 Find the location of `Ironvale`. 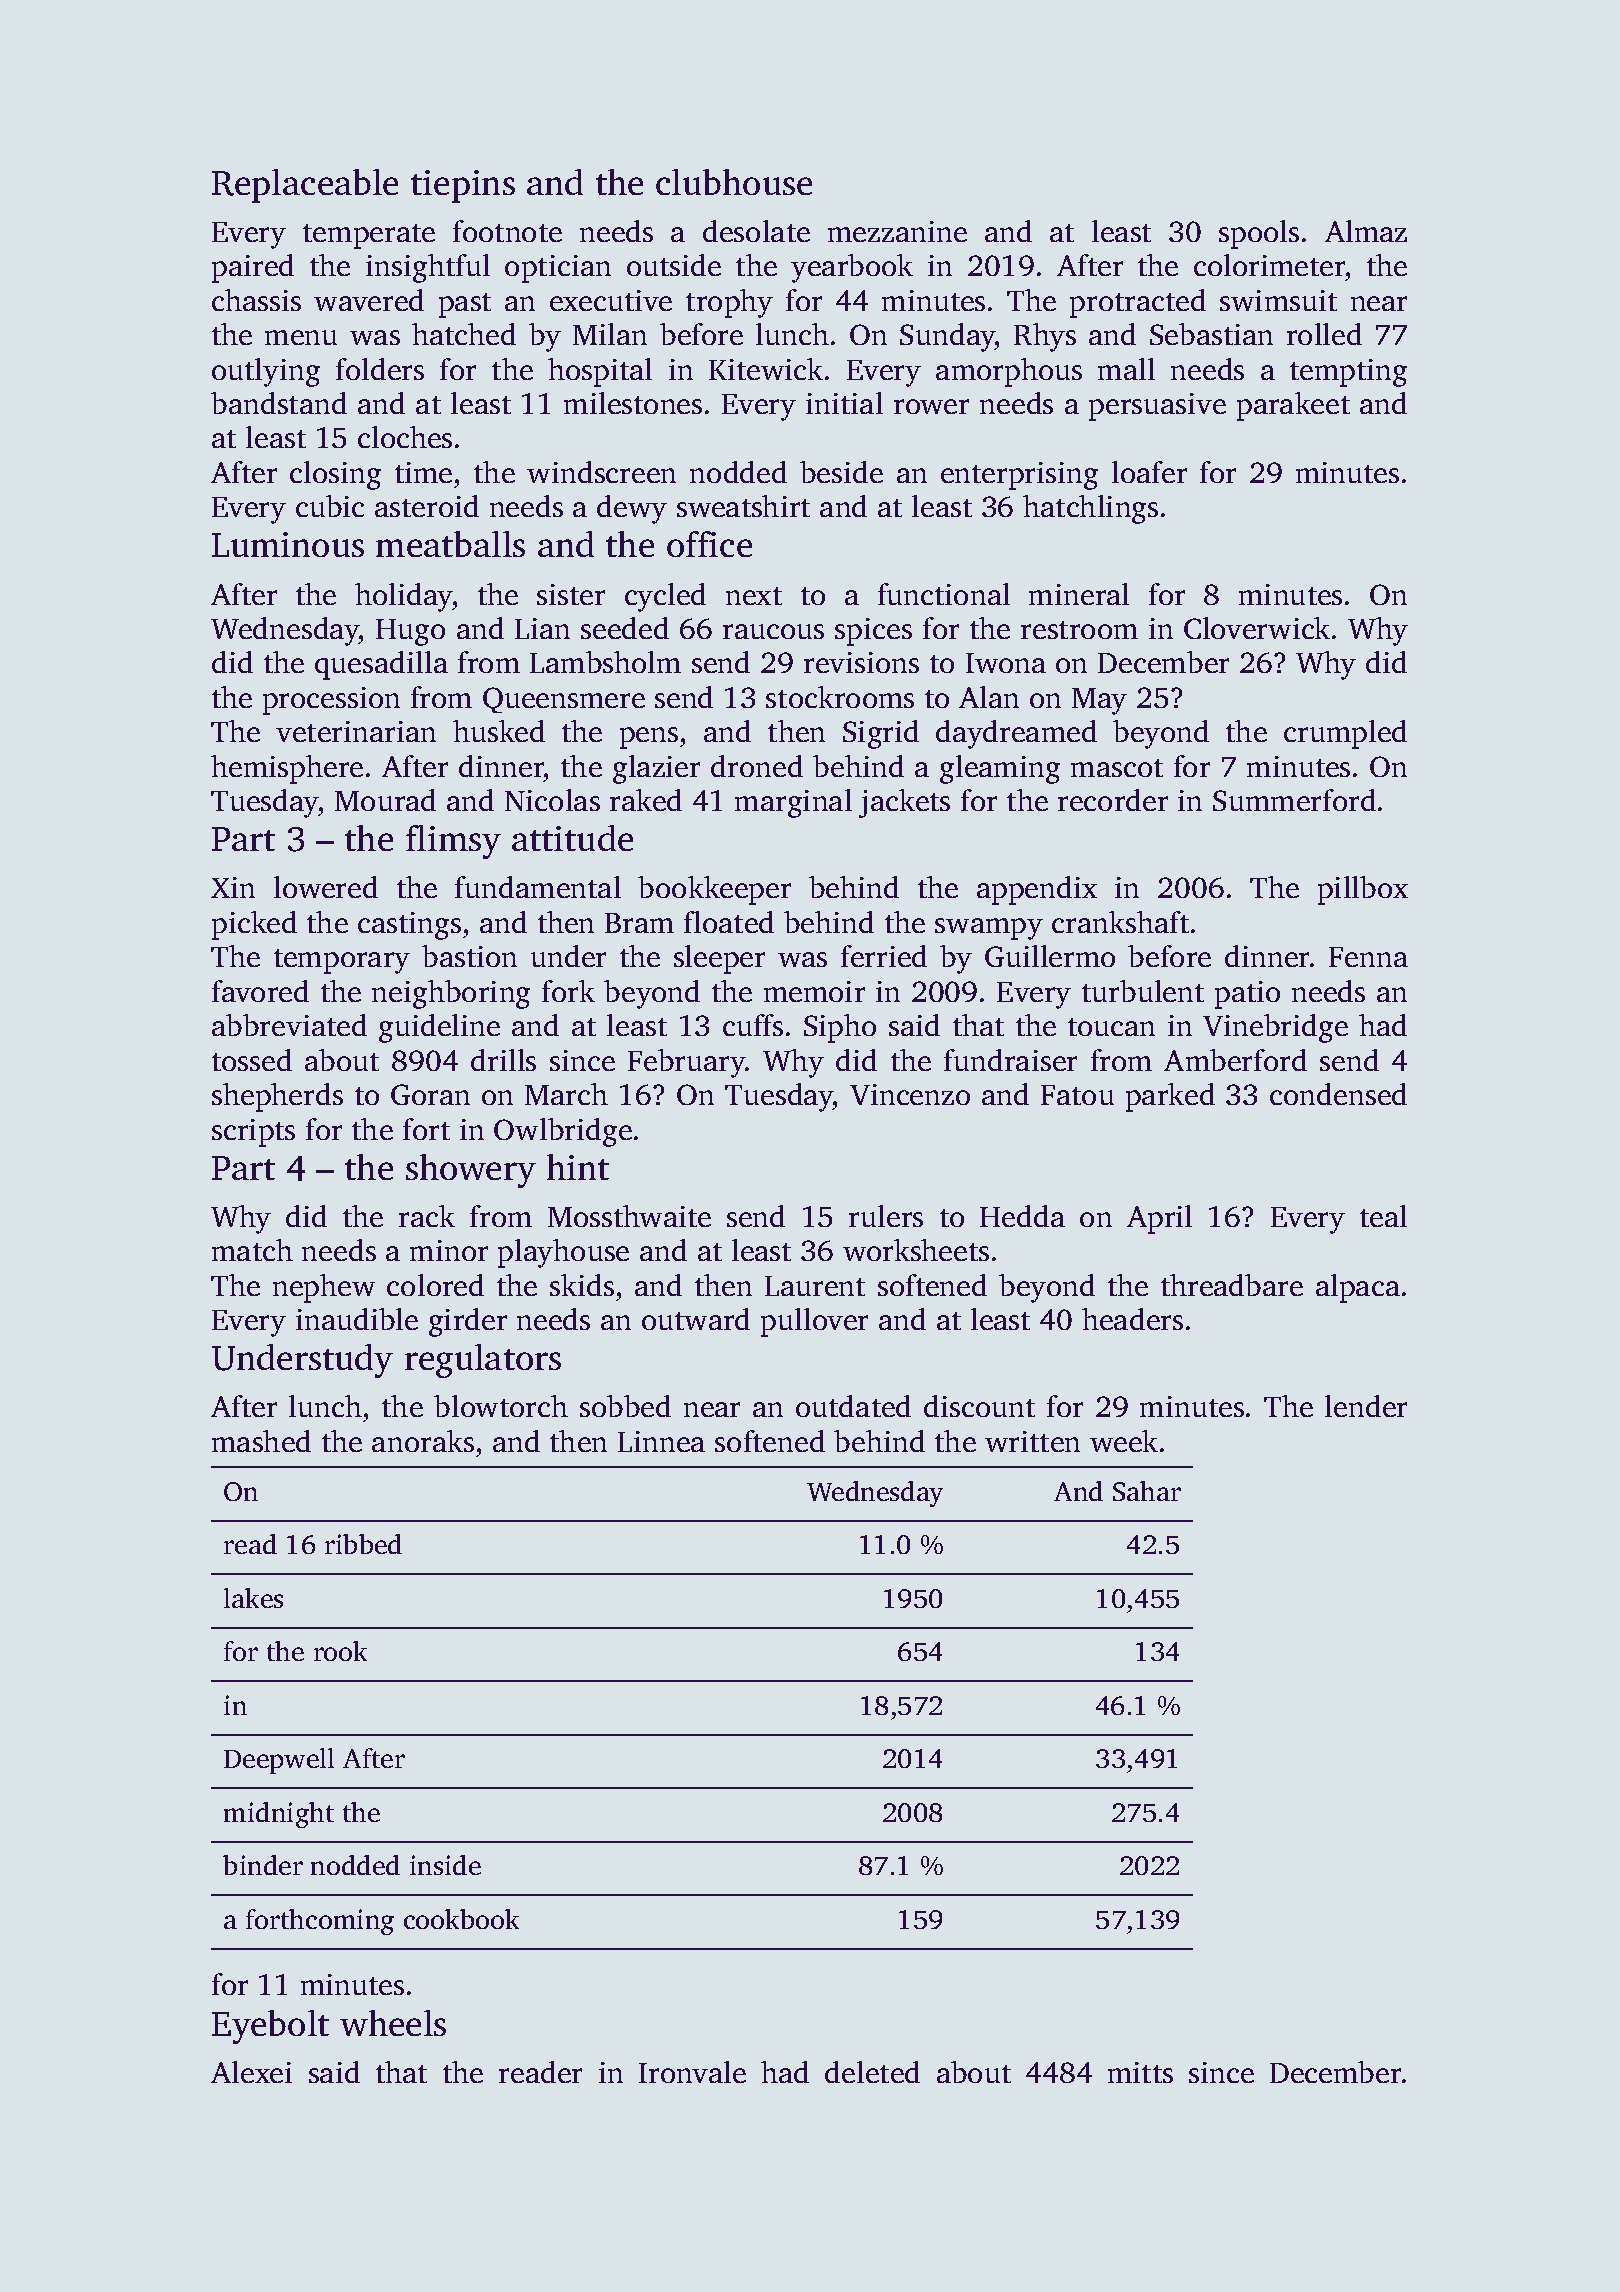

Ironvale is located at coordinates (692, 2072).
